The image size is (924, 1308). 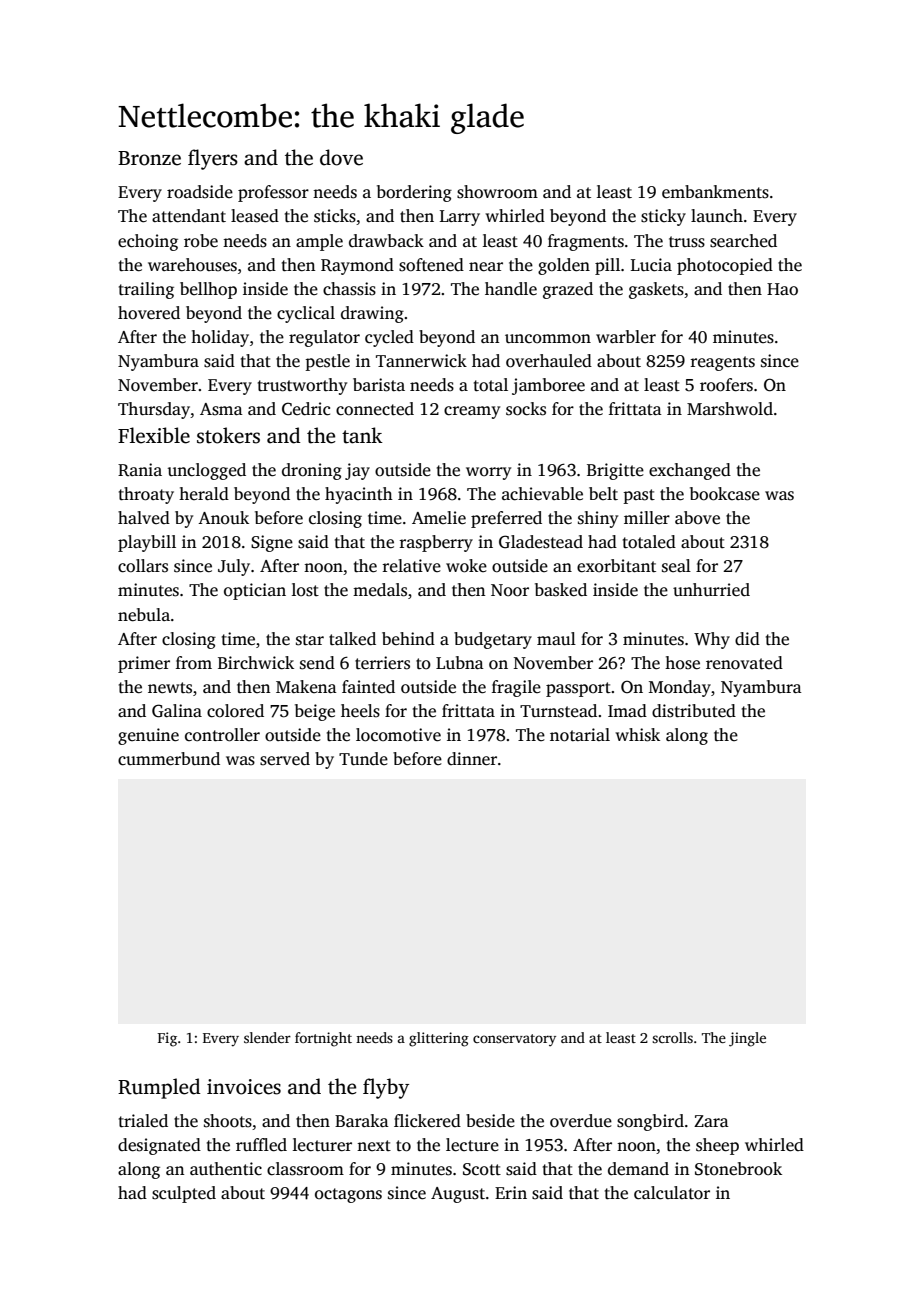 What do you see at coordinates (747, 1039) in the page?
I see `jingle` at bounding box center [747, 1039].
